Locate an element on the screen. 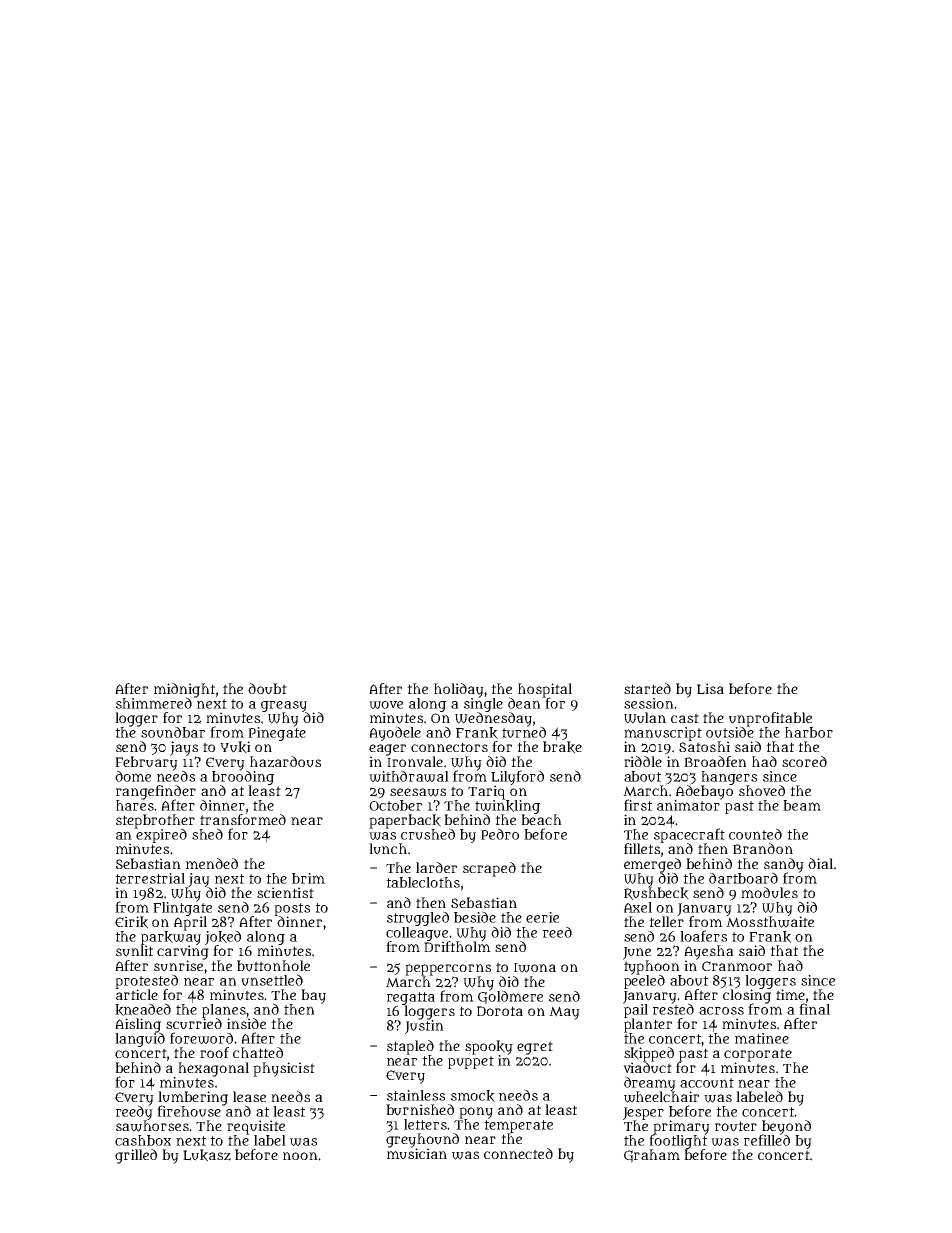 The height and width of the screenshot is (1233, 952). cashbox is located at coordinates (143, 1140).
